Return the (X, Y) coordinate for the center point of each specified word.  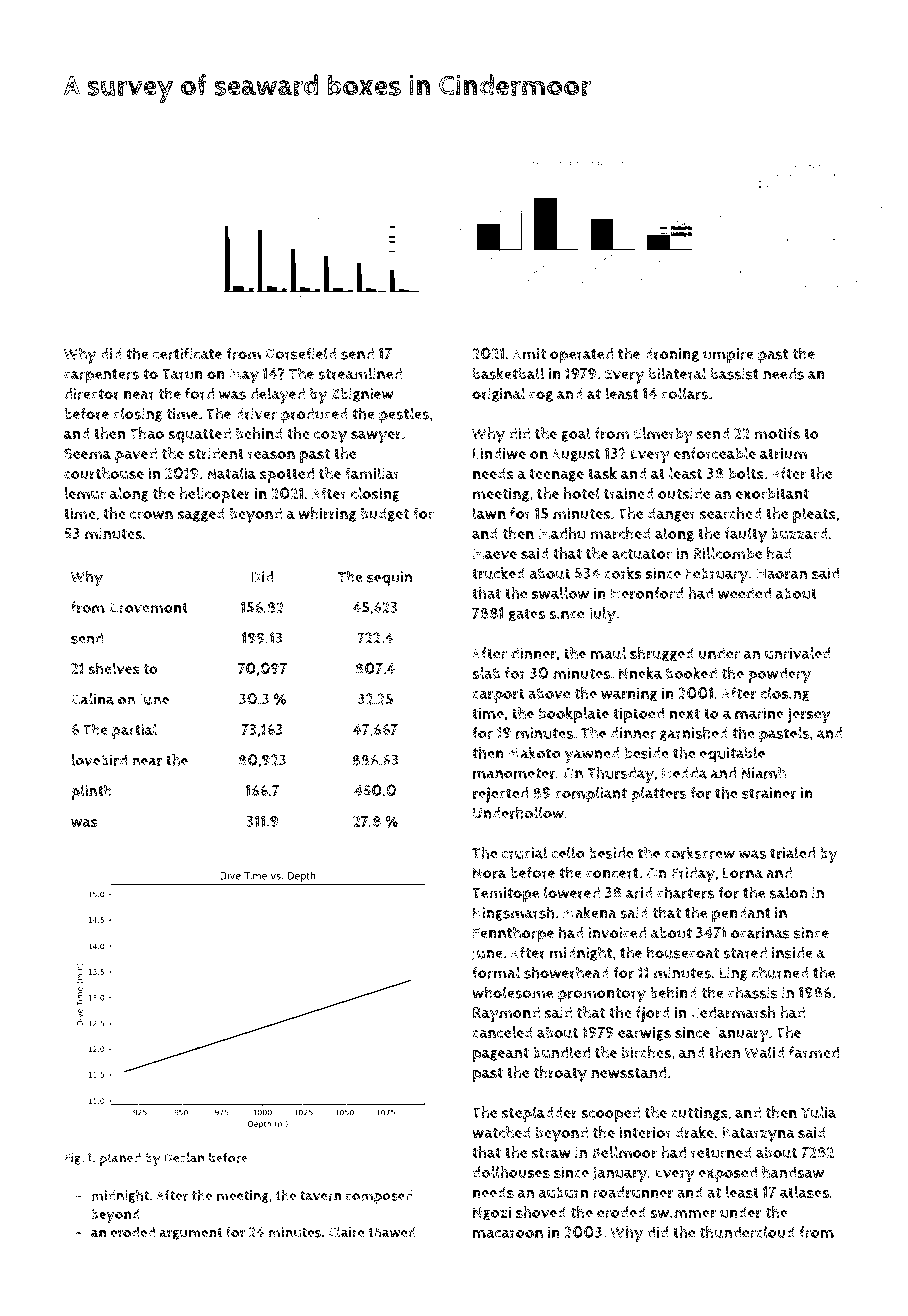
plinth (91, 792)
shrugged (662, 654)
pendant (741, 915)
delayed (277, 395)
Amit (529, 354)
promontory (602, 995)
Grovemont (148, 608)
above (549, 693)
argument (191, 1234)
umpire (728, 356)
